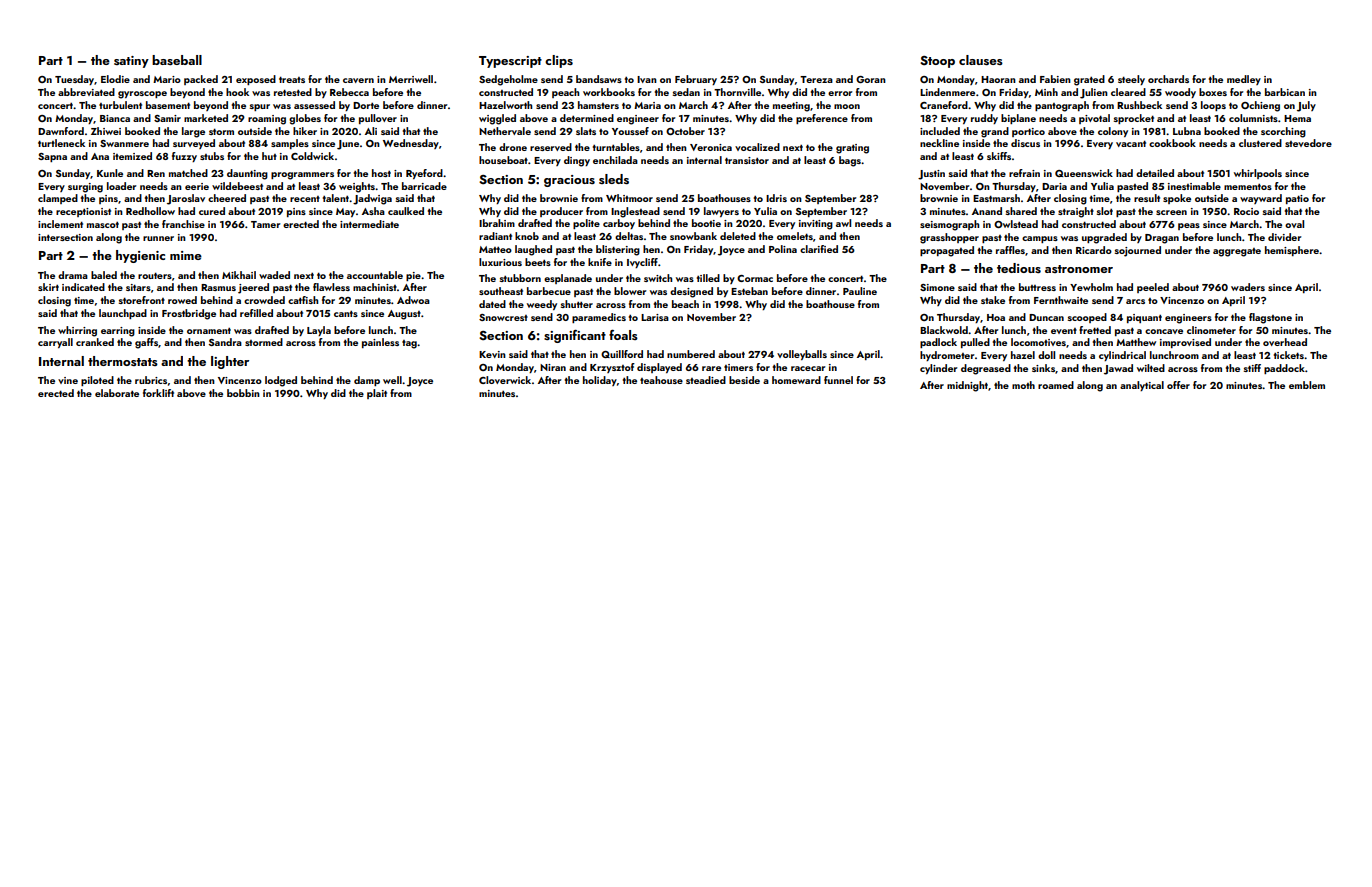  I want to click on raffles, so click(1010, 250).
